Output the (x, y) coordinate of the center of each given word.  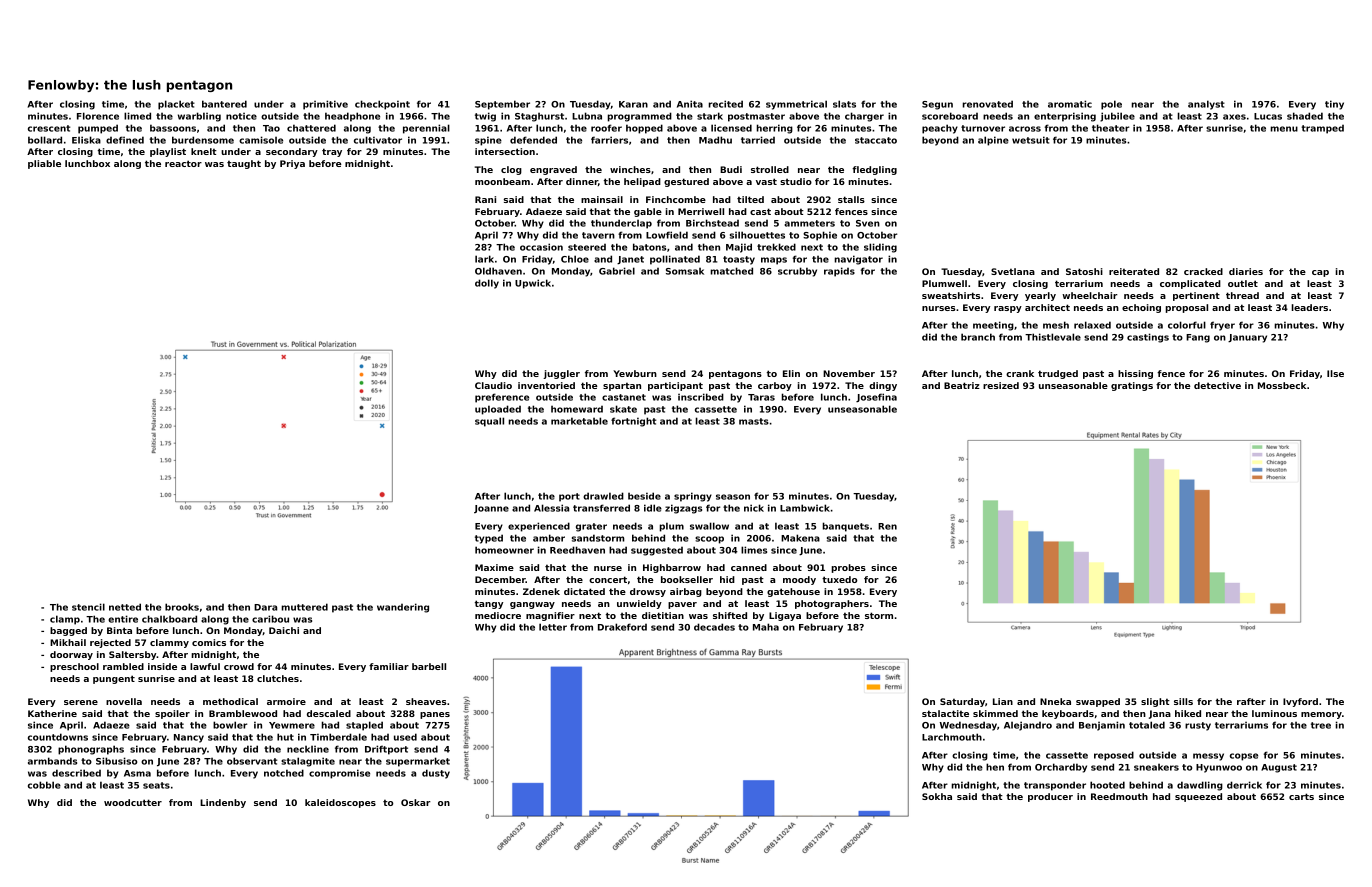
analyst (1206, 105)
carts (1301, 796)
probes (849, 568)
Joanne (491, 509)
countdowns (58, 737)
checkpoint (382, 105)
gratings (1132, 386)
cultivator (378, 140)
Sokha (937, 796)
